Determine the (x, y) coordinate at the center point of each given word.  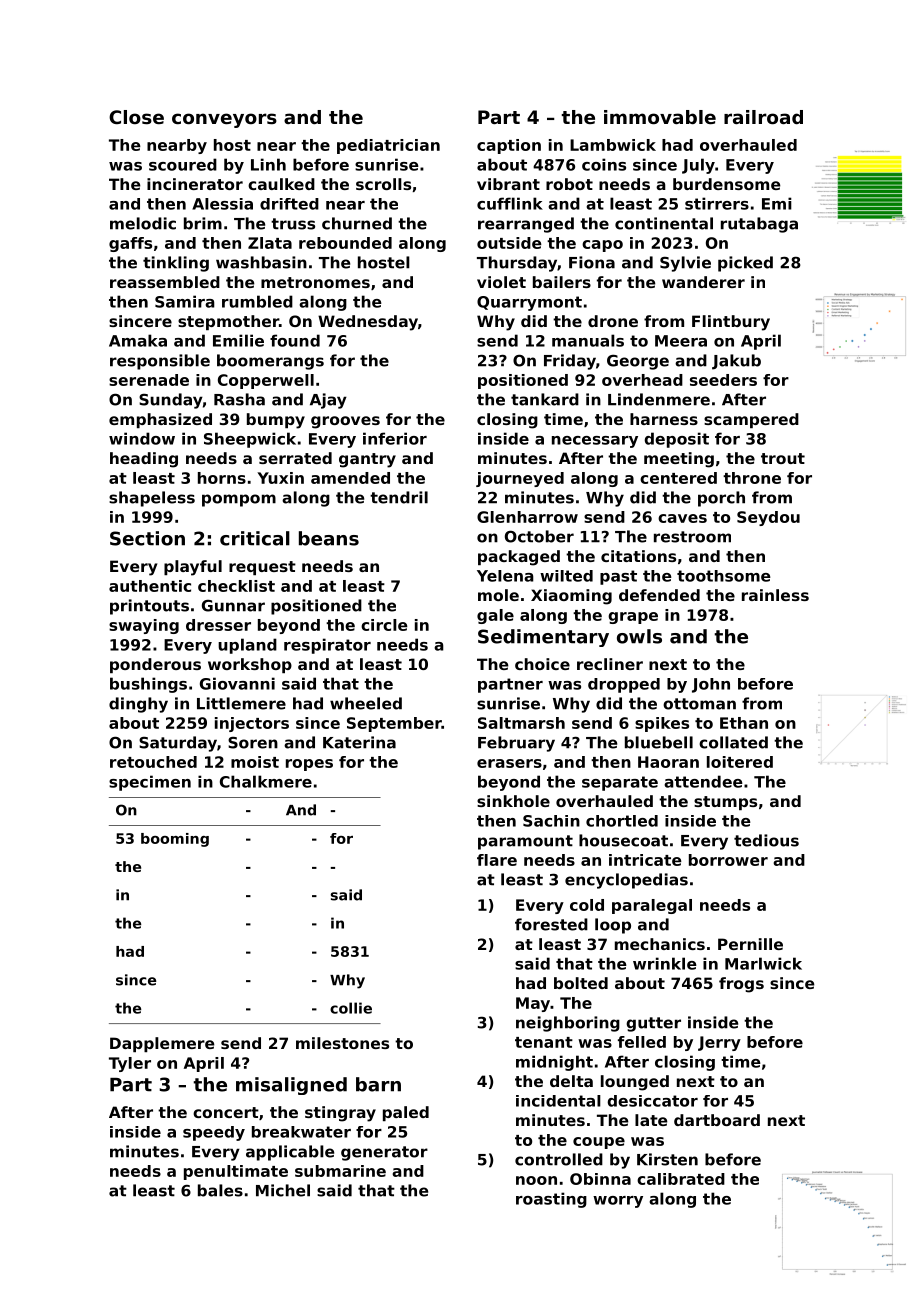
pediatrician (388, 146)
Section (147, 538)
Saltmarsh (521, 723)
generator (384, 1153)
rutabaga (759, 225)
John (711, 685)
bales (220, 1190)
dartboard (717, 1120)
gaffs (130, 244)
